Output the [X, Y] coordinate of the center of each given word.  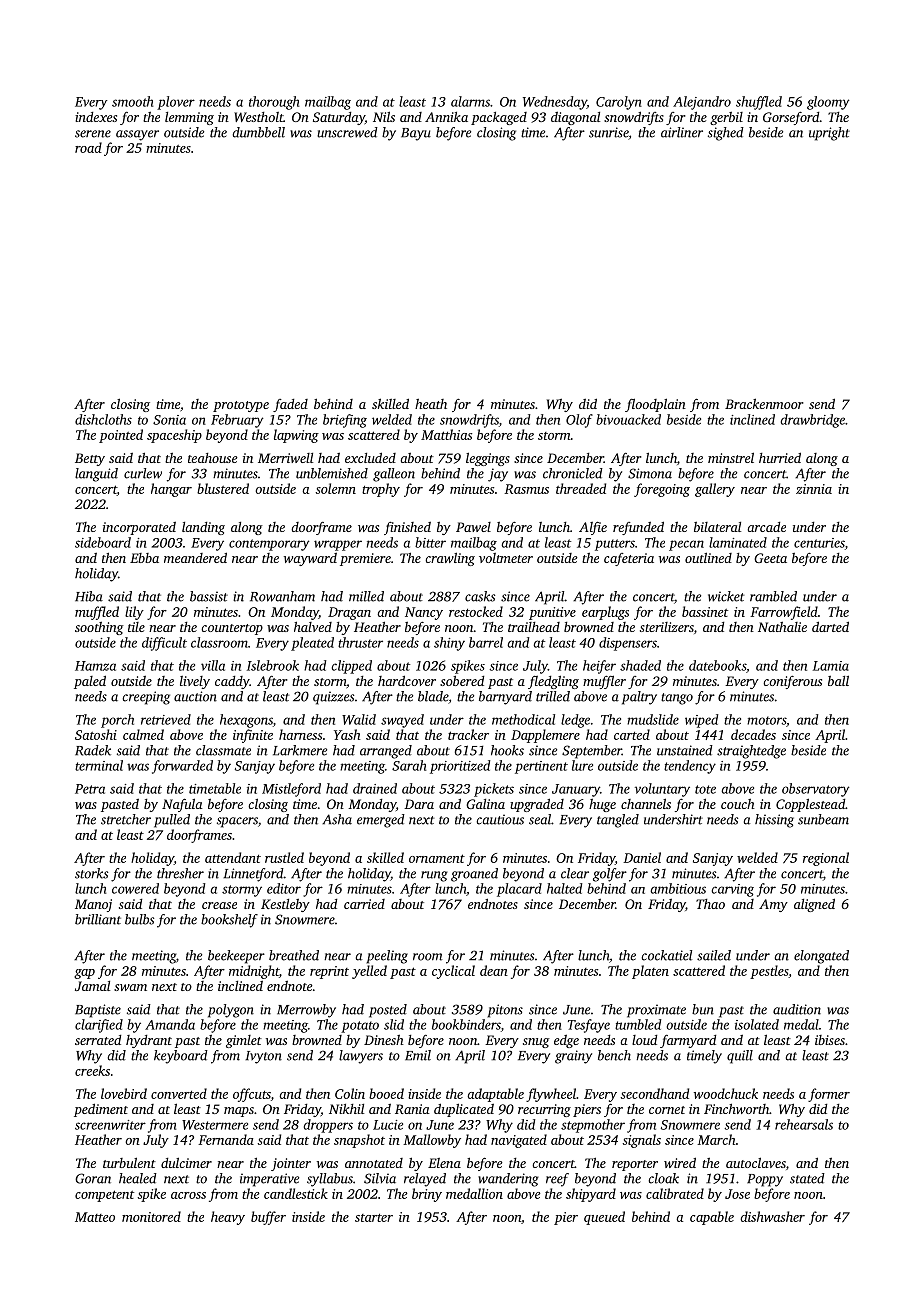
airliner [682, 132]
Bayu [416, 134]
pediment [101, 1110]
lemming [189, 118]
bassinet [705, 611]
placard [519, 890]
